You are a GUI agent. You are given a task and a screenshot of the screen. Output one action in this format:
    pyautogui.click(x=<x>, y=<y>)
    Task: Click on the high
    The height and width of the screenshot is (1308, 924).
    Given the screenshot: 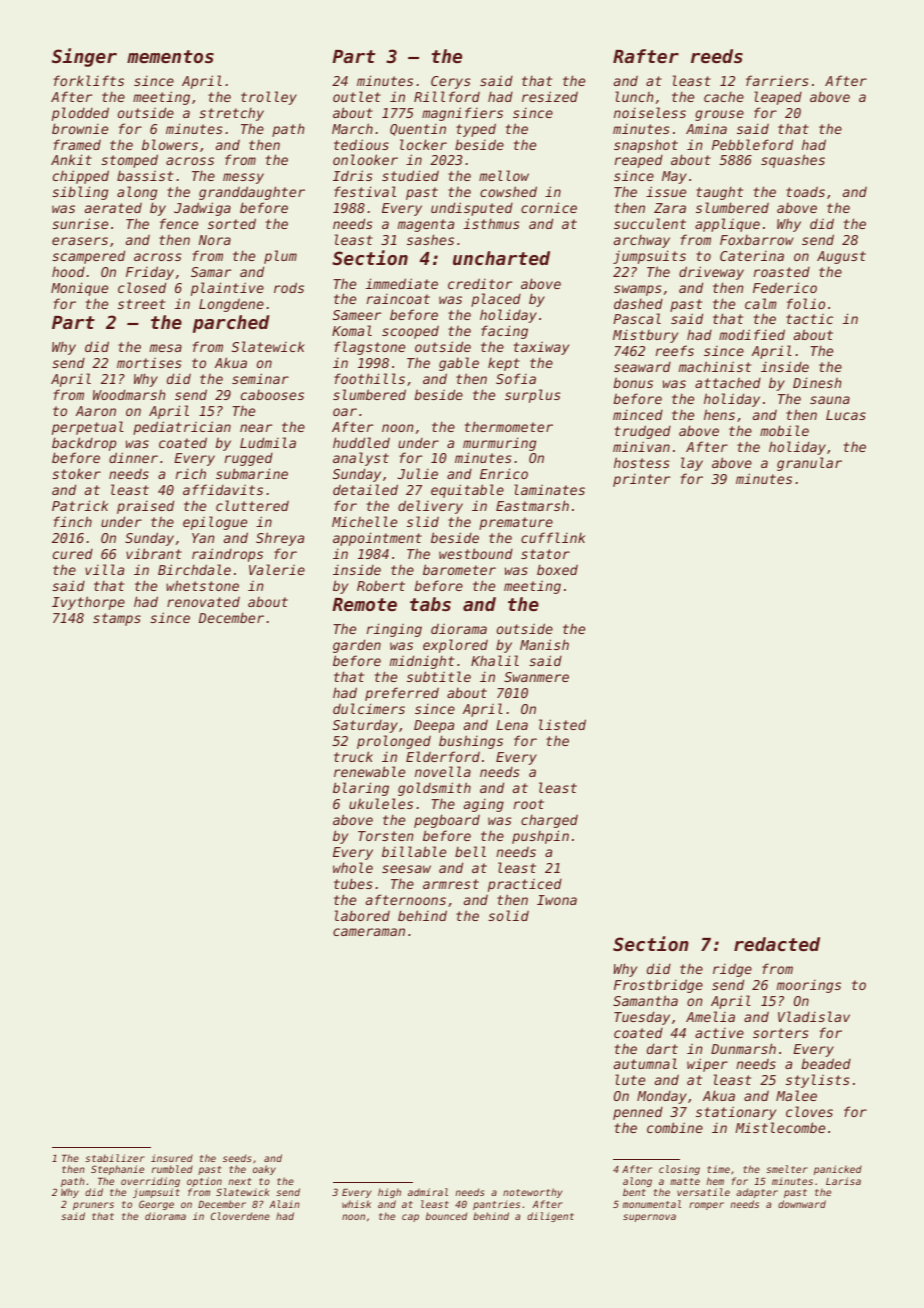 What is the action you would take?
    pyautogui.click(x=389, y=1193)
